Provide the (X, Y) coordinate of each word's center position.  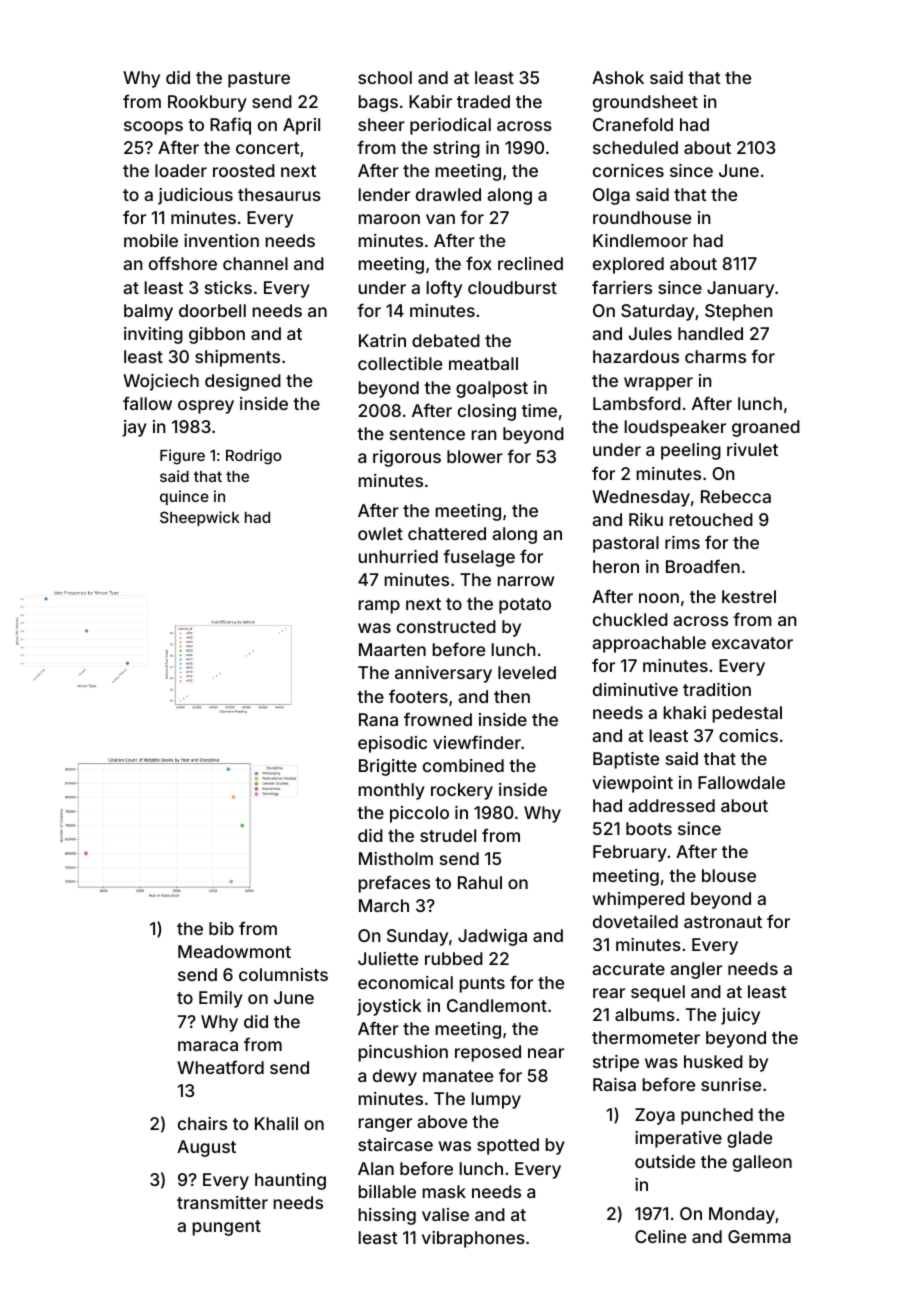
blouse (729, 875)
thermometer (646, 1037)
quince (184, 497)
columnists (283, 974)
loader (181, 170)
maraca (208, 1046)
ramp (379, 607)
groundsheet (645, 103)
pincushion (403, 1053)
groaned (766, 428)
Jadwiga (492, 937)
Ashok (618, 77)
